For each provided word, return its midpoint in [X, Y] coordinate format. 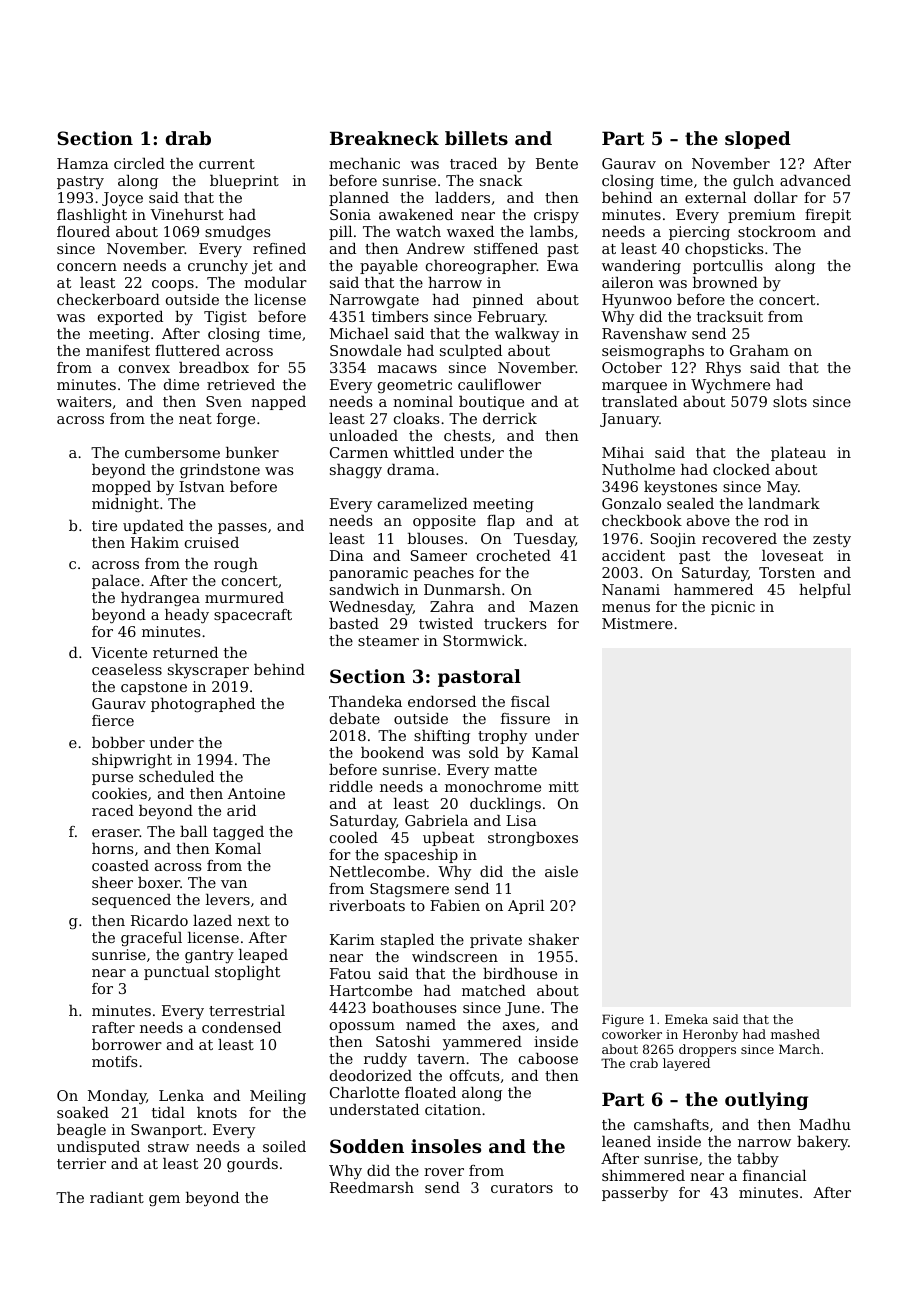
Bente [557, 163]
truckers [515, 623]
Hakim [155, 542]
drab [188, 138]
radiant [117, 1197]
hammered [713, 589]
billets [476, 138]
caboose [548, 1058]
